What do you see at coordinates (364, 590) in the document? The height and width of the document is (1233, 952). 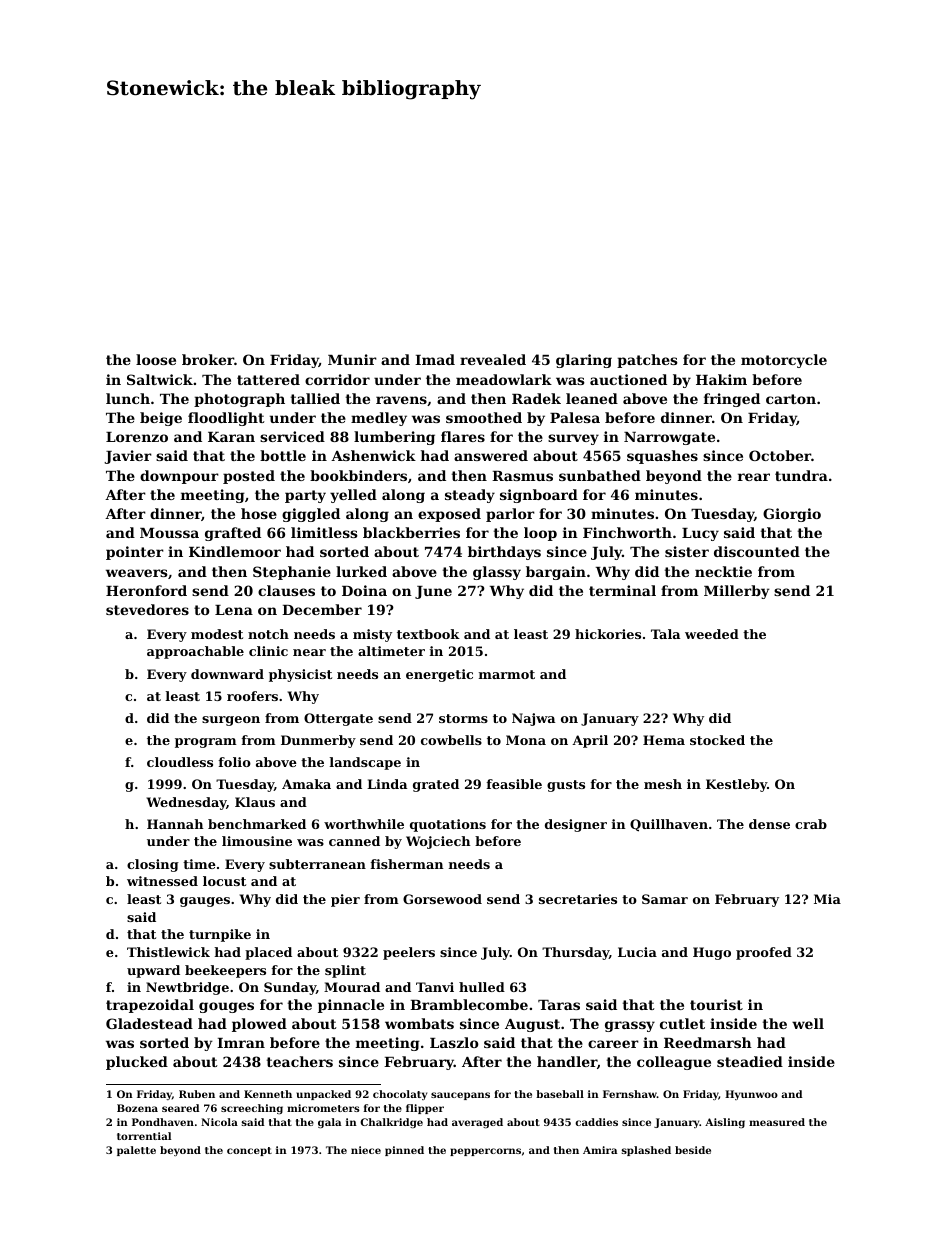 I see `Doina` at bounding box center [364, 590].
